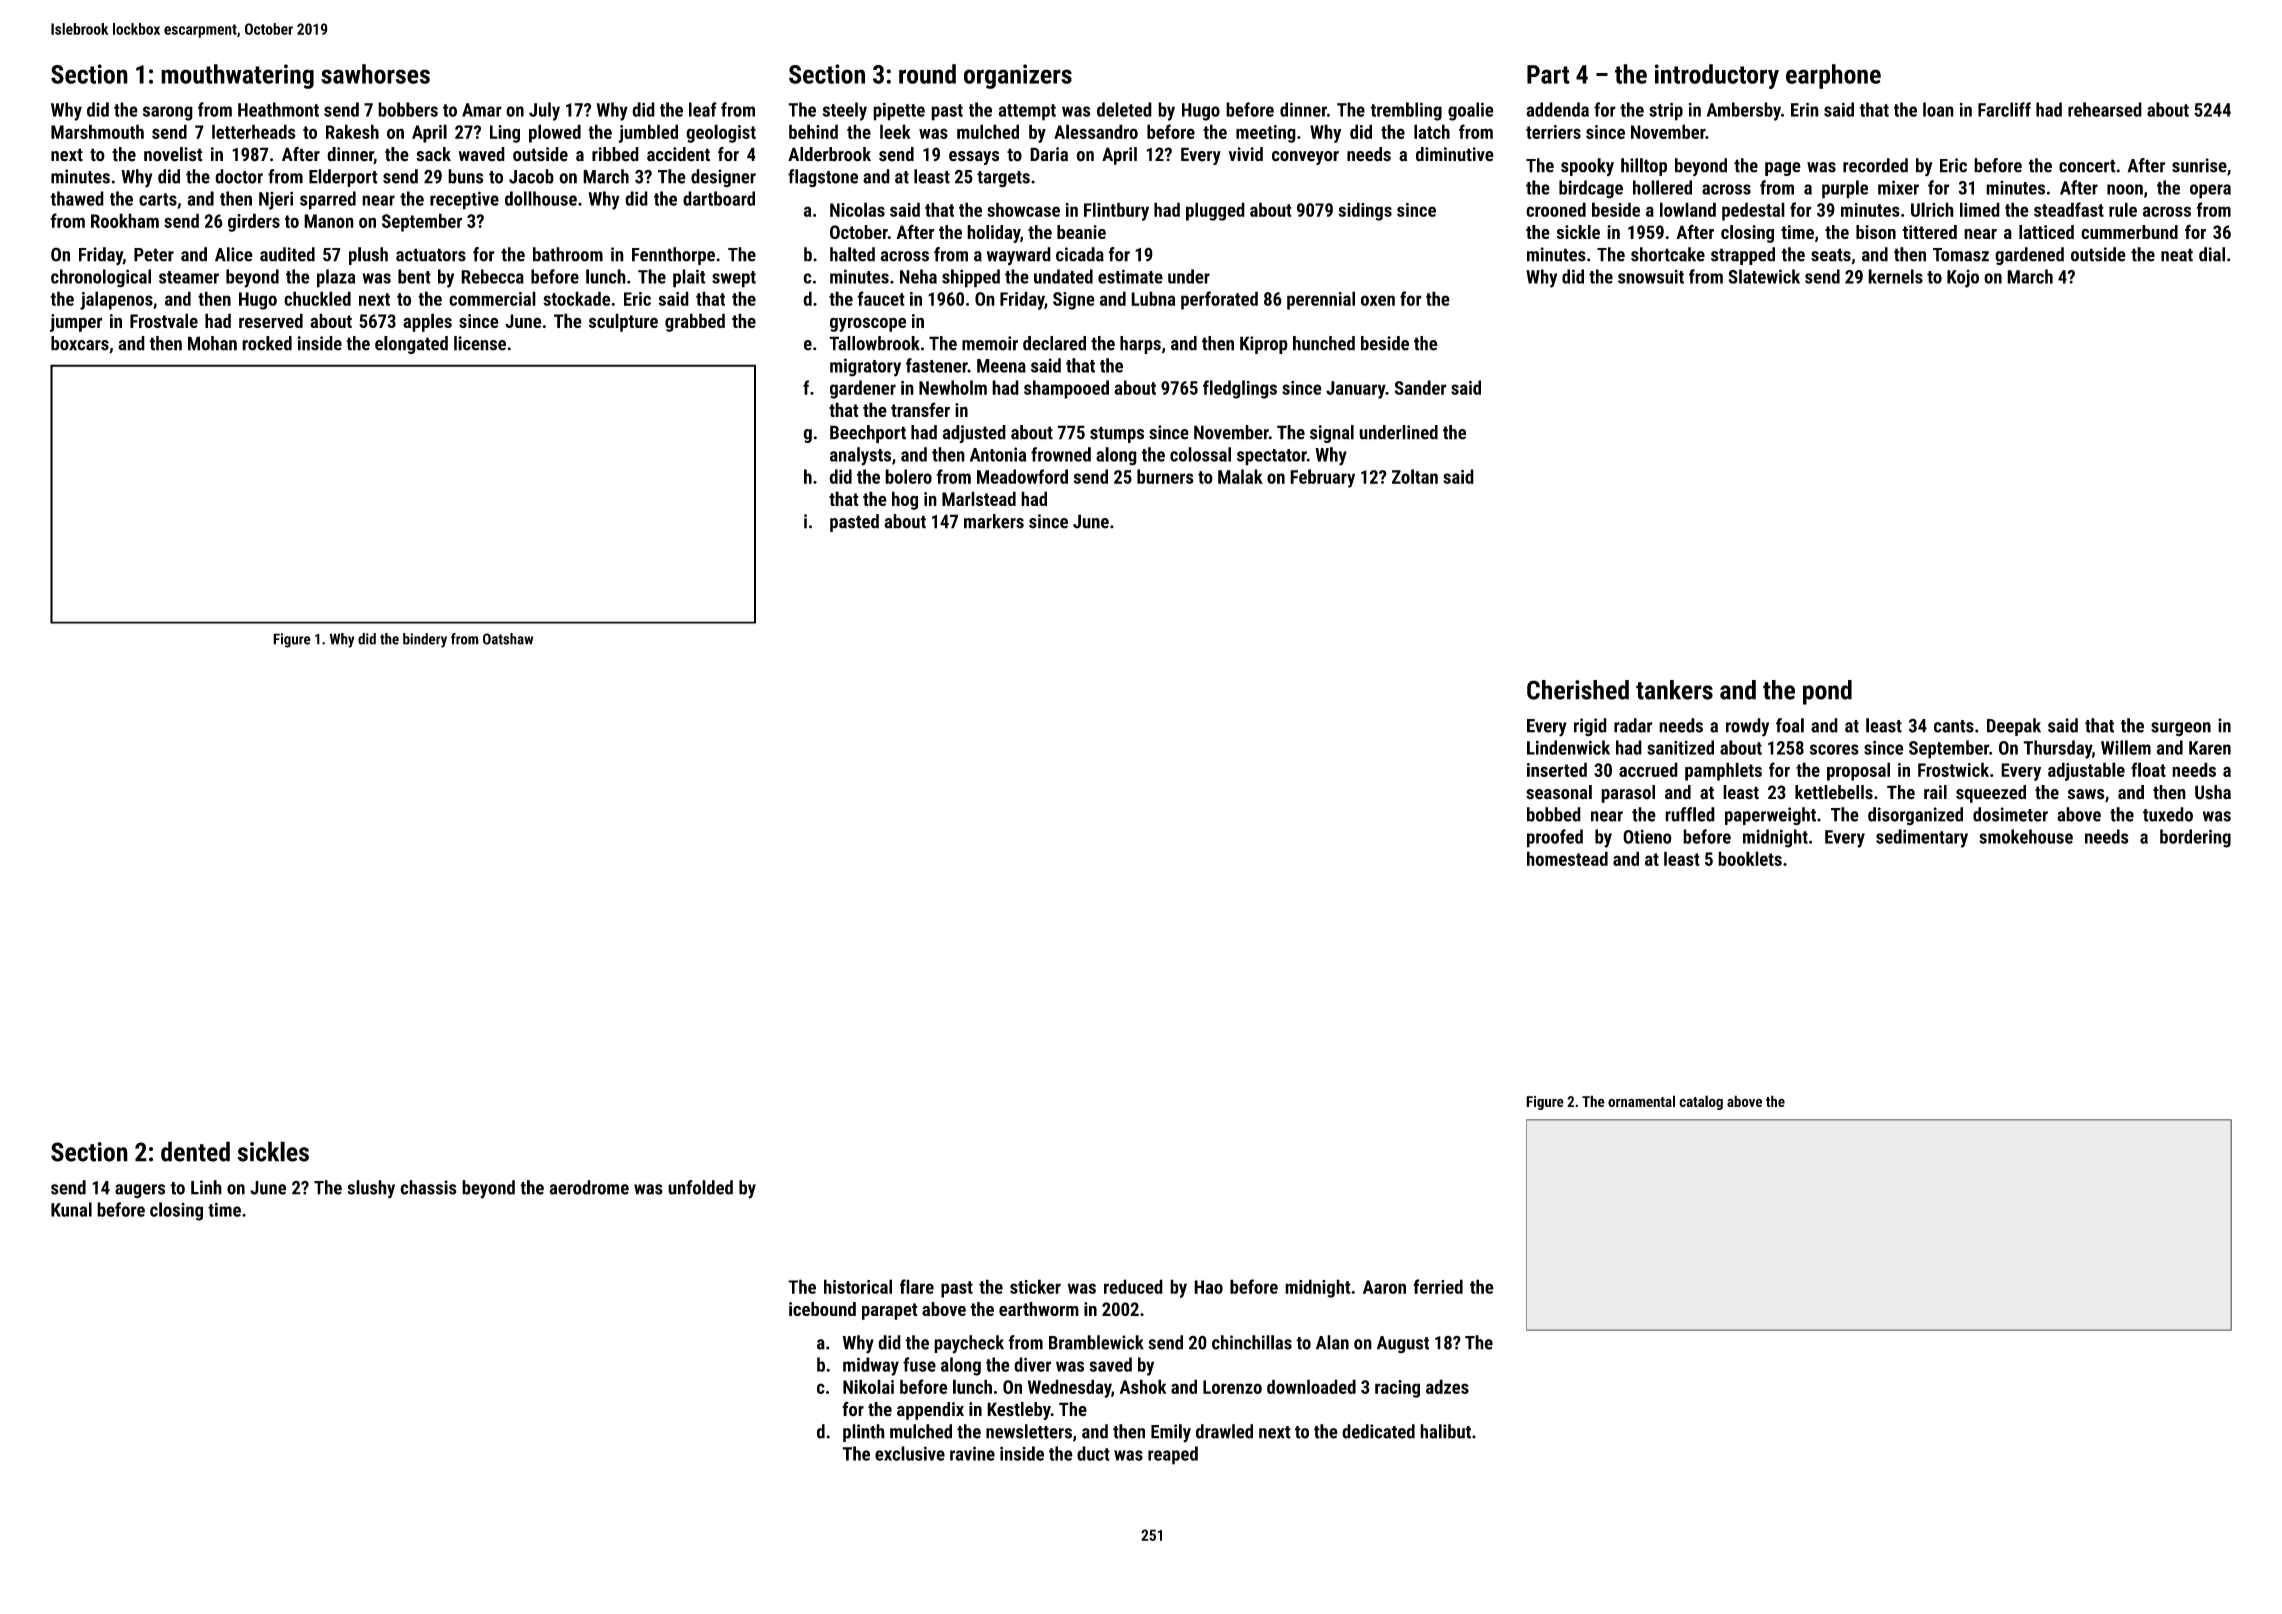 This screenshot has height=1614, width=2282. Describe the element at coordinates (1750, 858) in the screenshot. I see `booklets` at that location.
